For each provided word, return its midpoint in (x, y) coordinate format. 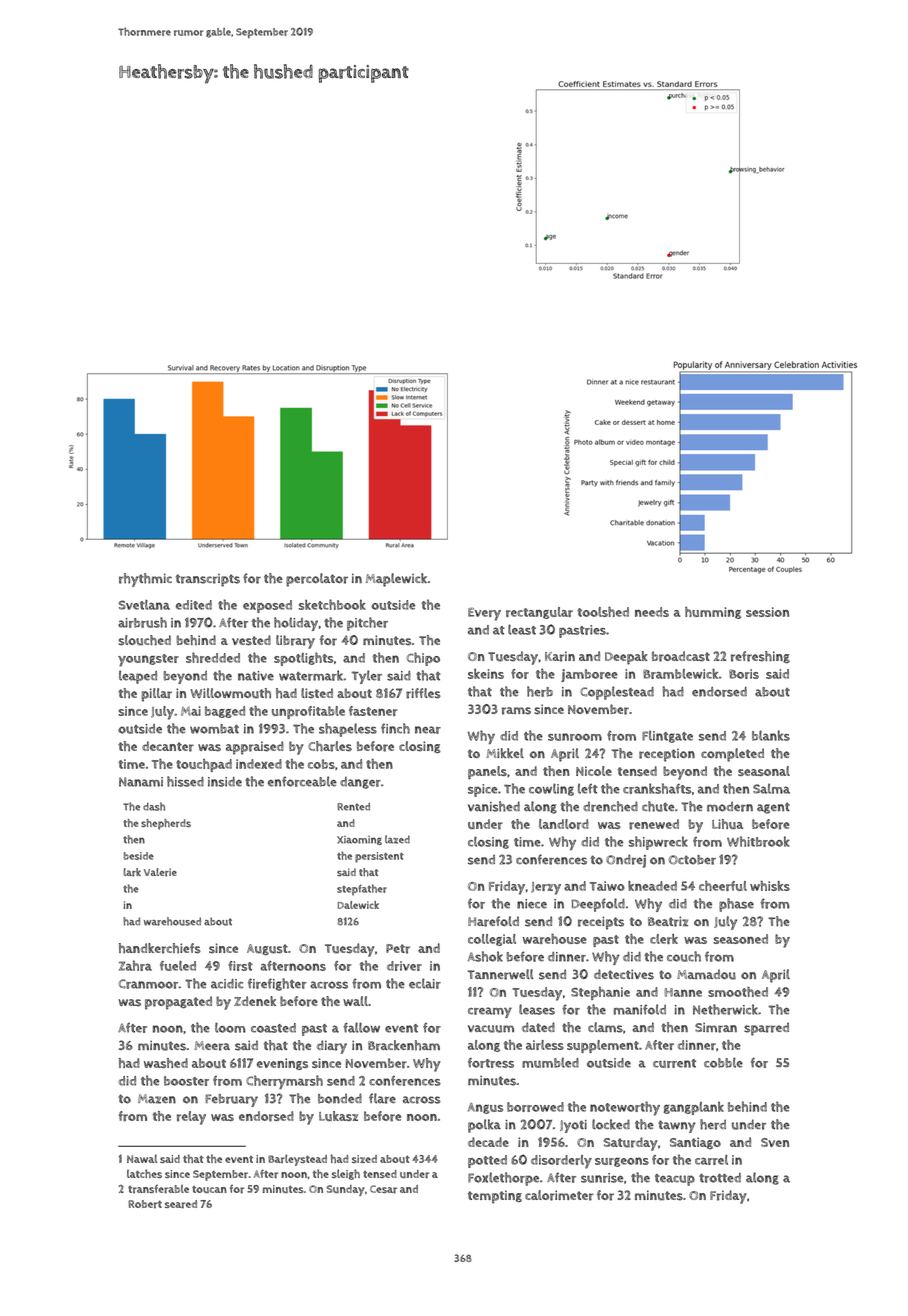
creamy (490, 1012)
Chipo (423, 659)
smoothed (738, 992)
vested (251, 640)
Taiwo (607, 886)
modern (730, 806)
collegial (492, 940)
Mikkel (505, 753)
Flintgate (667, 736)
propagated (178, 1003)
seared (181, 1204)
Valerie (160, 872)
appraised (255, 748)
